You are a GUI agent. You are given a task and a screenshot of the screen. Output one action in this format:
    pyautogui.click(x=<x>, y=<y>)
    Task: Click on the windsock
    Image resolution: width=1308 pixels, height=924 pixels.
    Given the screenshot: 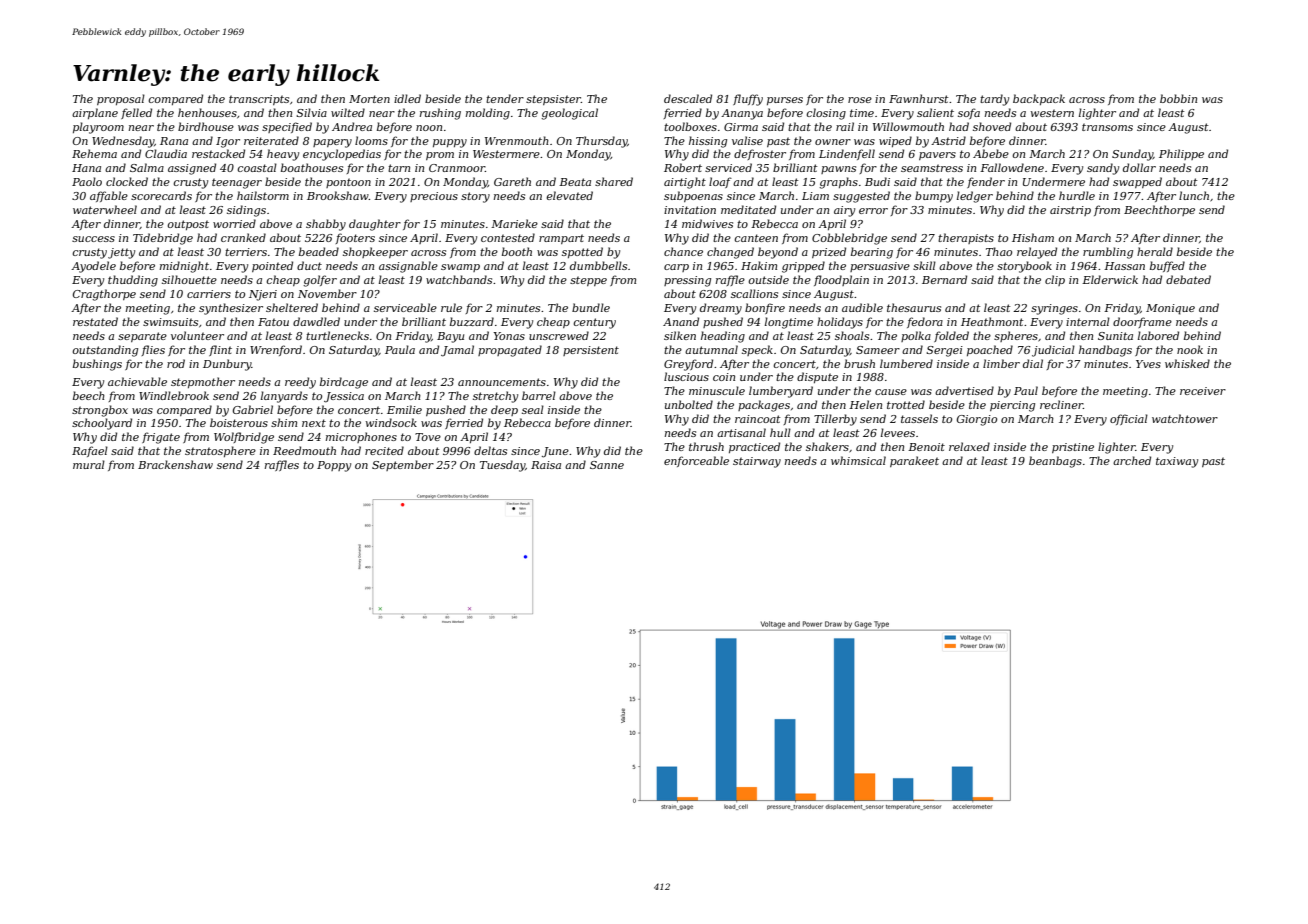 What is the action you would take?
    pyautogui.click(x=391, y=422)
